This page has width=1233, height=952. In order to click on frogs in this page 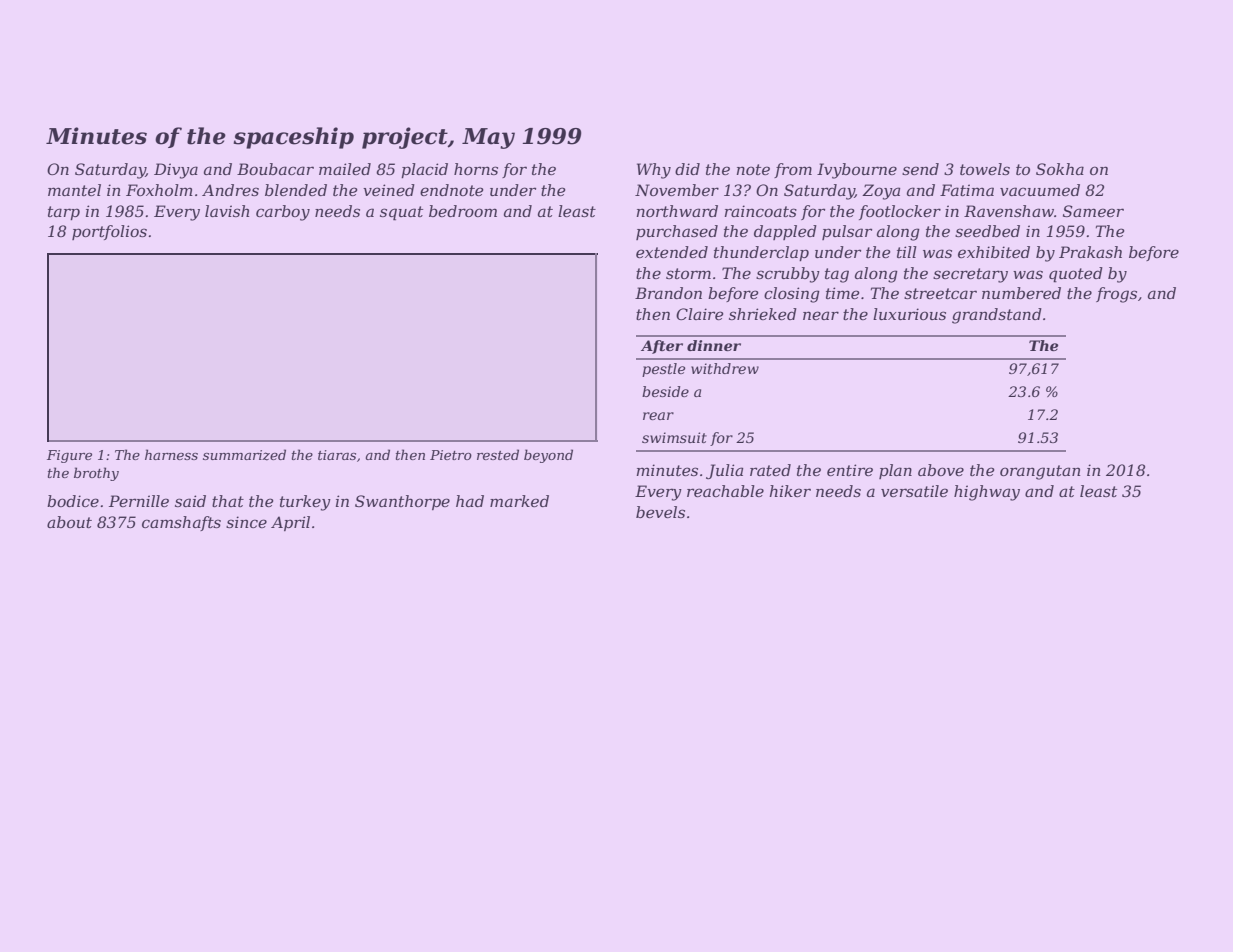, I will do `click(1116, 295)`.
